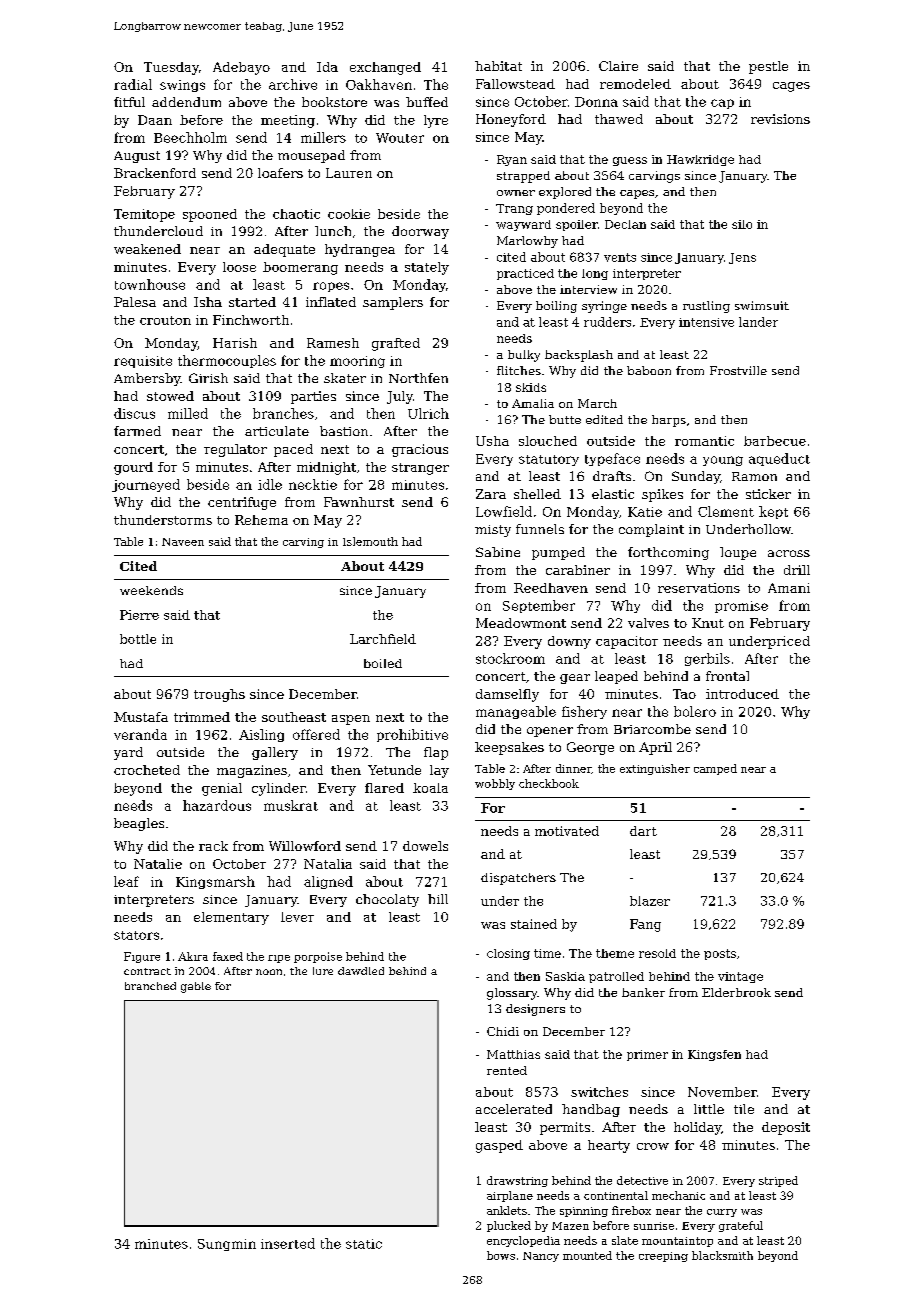  What do you see at coordinates (294, 717) in the image?
I see `southeast` at bounding box center [294, 717].
